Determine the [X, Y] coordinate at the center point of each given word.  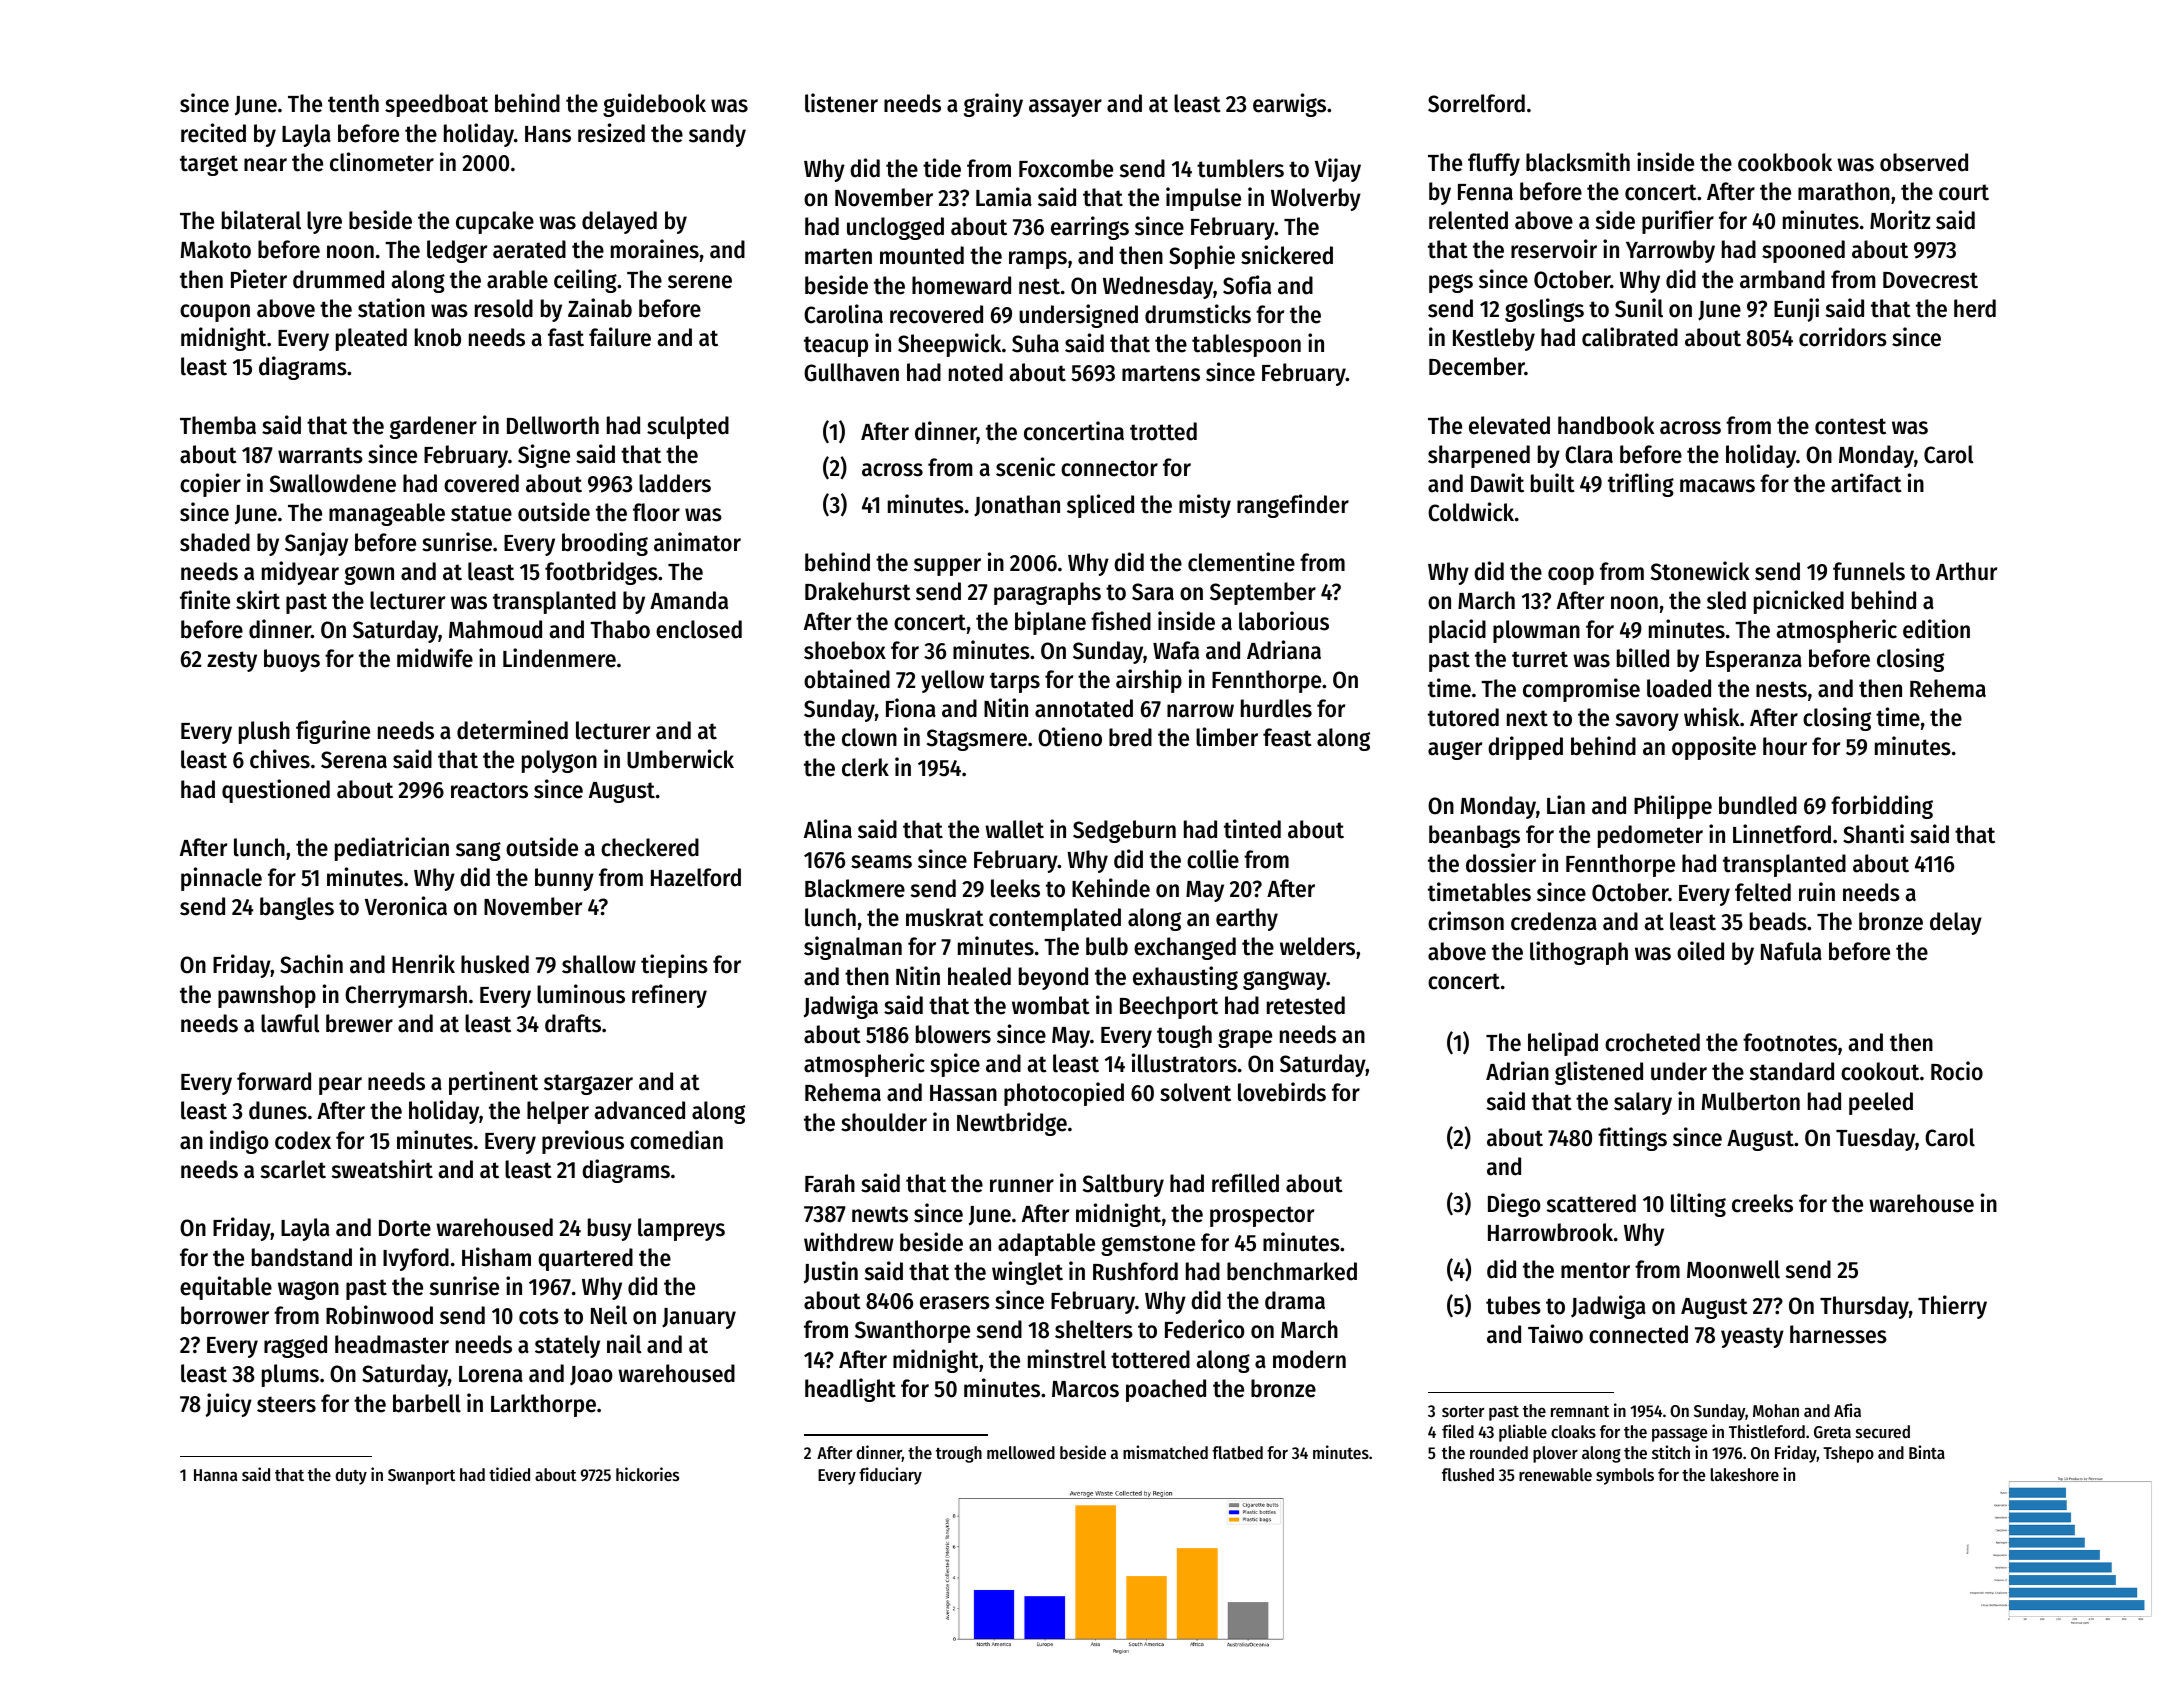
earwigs [1289, 105]
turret [1540, 659]
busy [610, 1229]
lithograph [1579, 953]
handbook [1606, 425]
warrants [320, 455]
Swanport [421, 1477]
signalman [853, 948]
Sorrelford [1476, 103]
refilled [1245, 1183]
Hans [548, 134]
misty [1205, 506]
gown [369, 575]
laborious [1284, 621]
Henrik [423, 964]
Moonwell [1733, 1269]
